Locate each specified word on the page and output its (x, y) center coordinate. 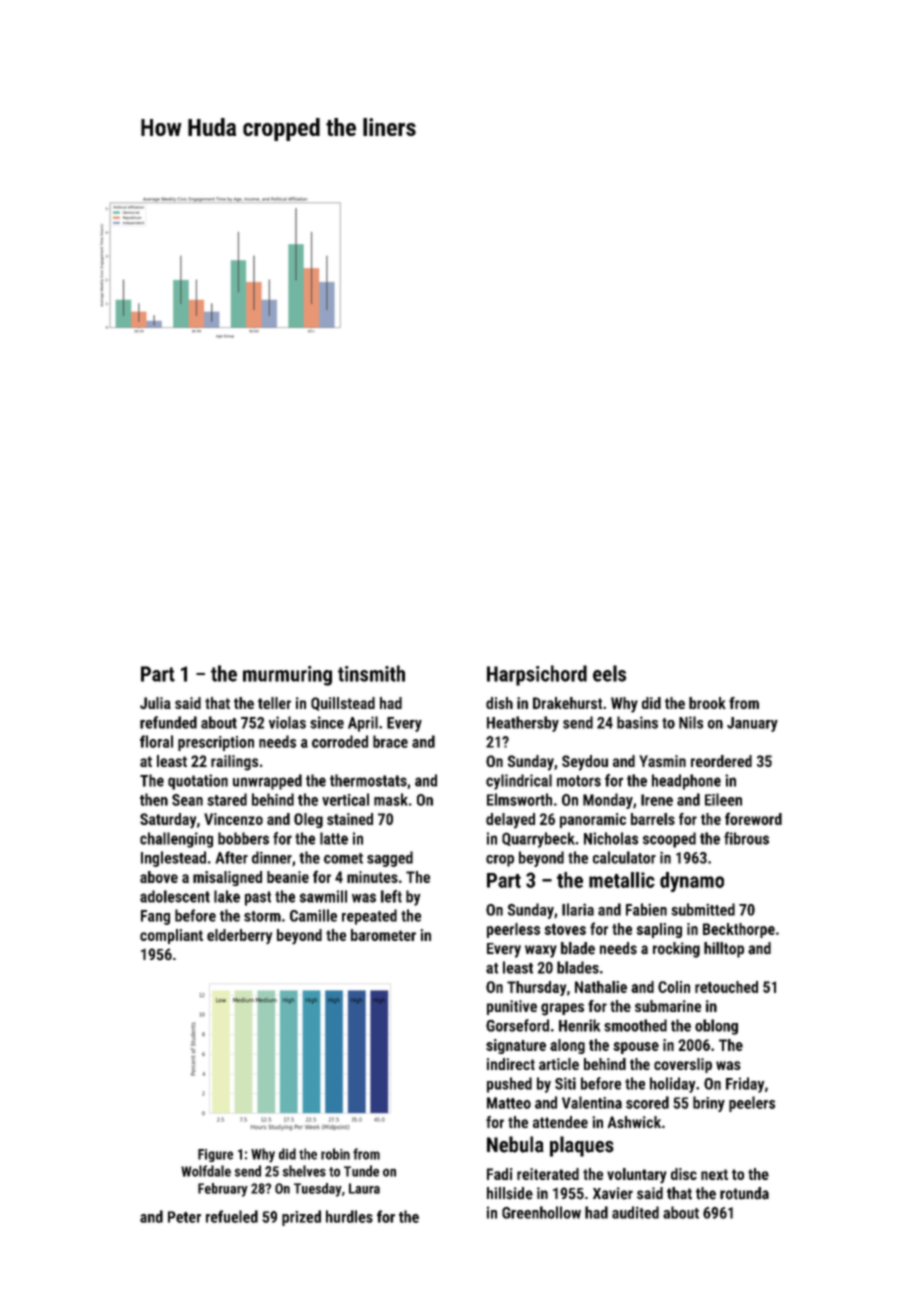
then (154, 799)
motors (579, 781)
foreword (753, 818)
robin (335, 1154)
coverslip (683, 1065)
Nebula (515, 1144)
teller (274, 703)
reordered (721, 761)
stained (350, 819)
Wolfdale (206, 1171)
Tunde (361, 1171)
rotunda (744, 1193)
